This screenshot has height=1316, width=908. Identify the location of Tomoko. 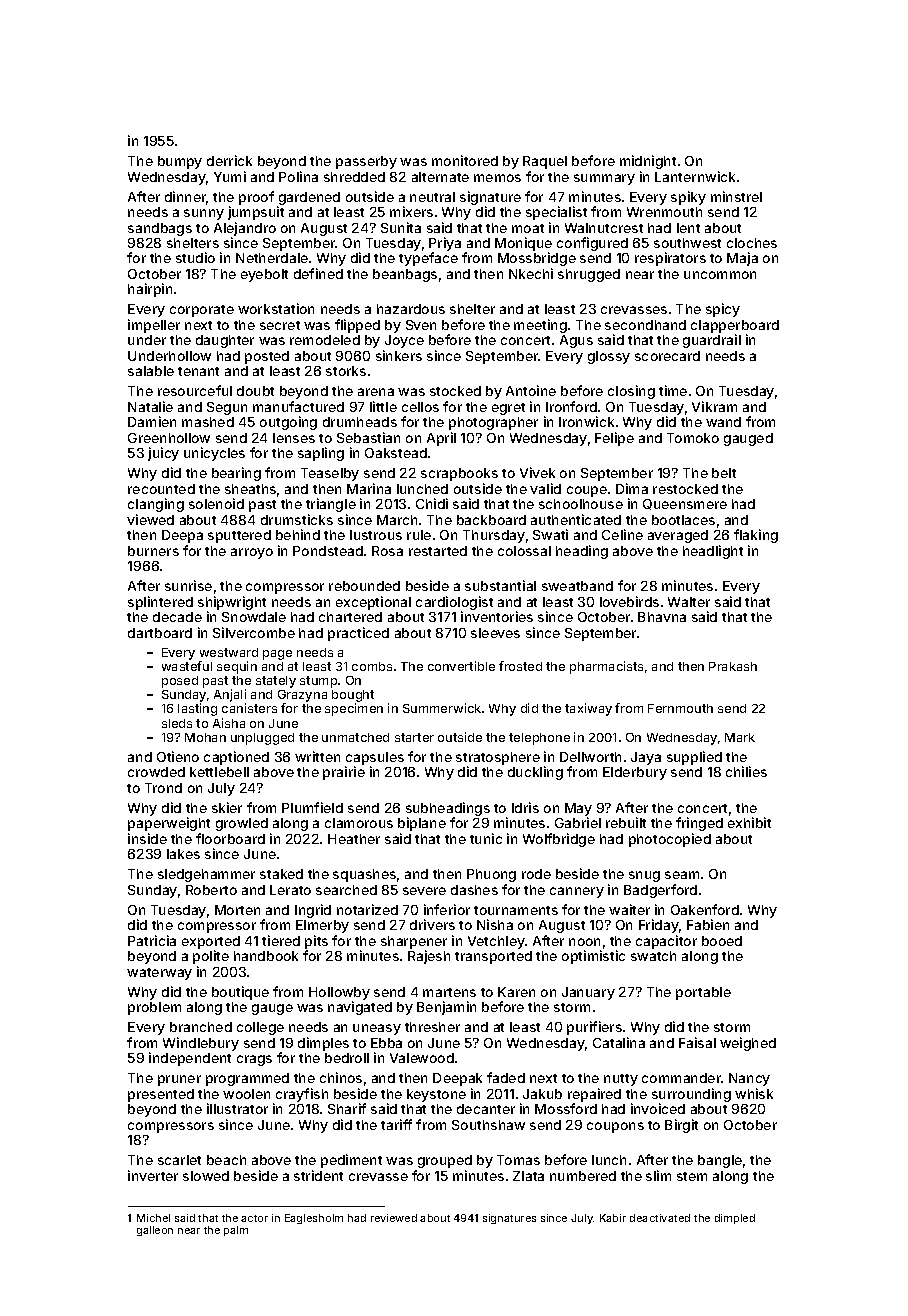
(693, 438).
